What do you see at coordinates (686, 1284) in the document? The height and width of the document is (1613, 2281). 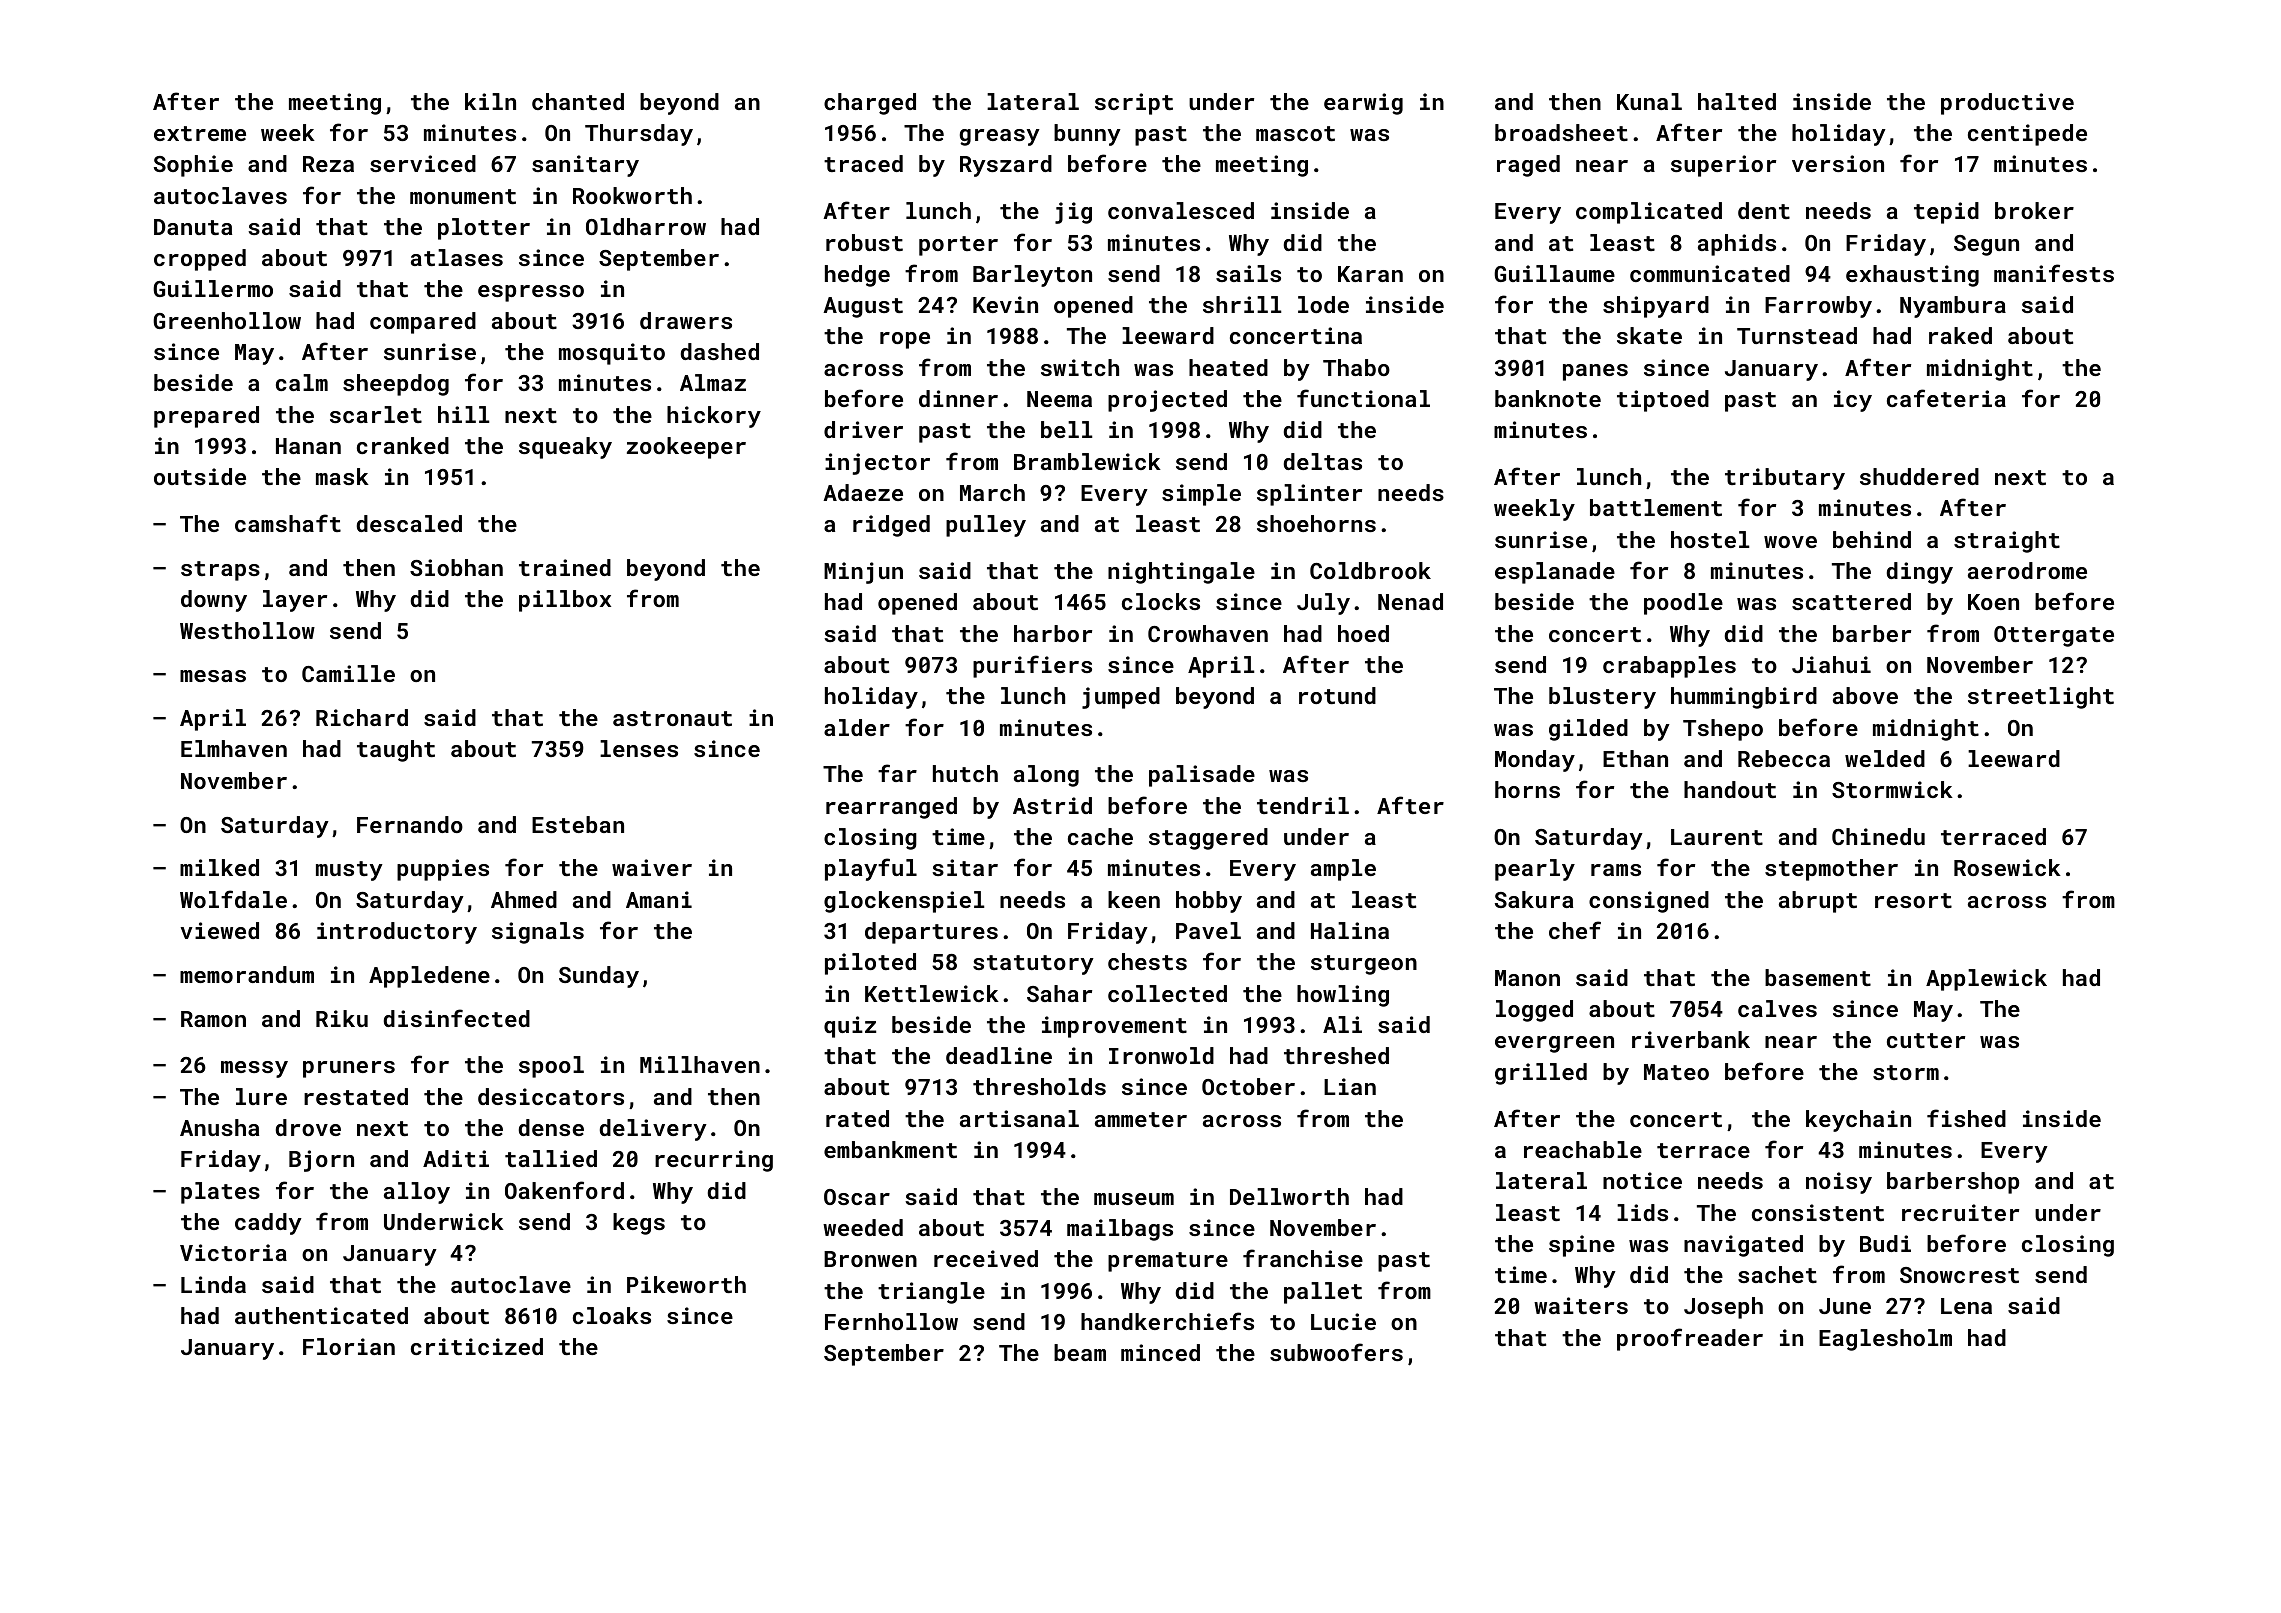 I see `Pikeworth` at bounding box center [686, 1284].
